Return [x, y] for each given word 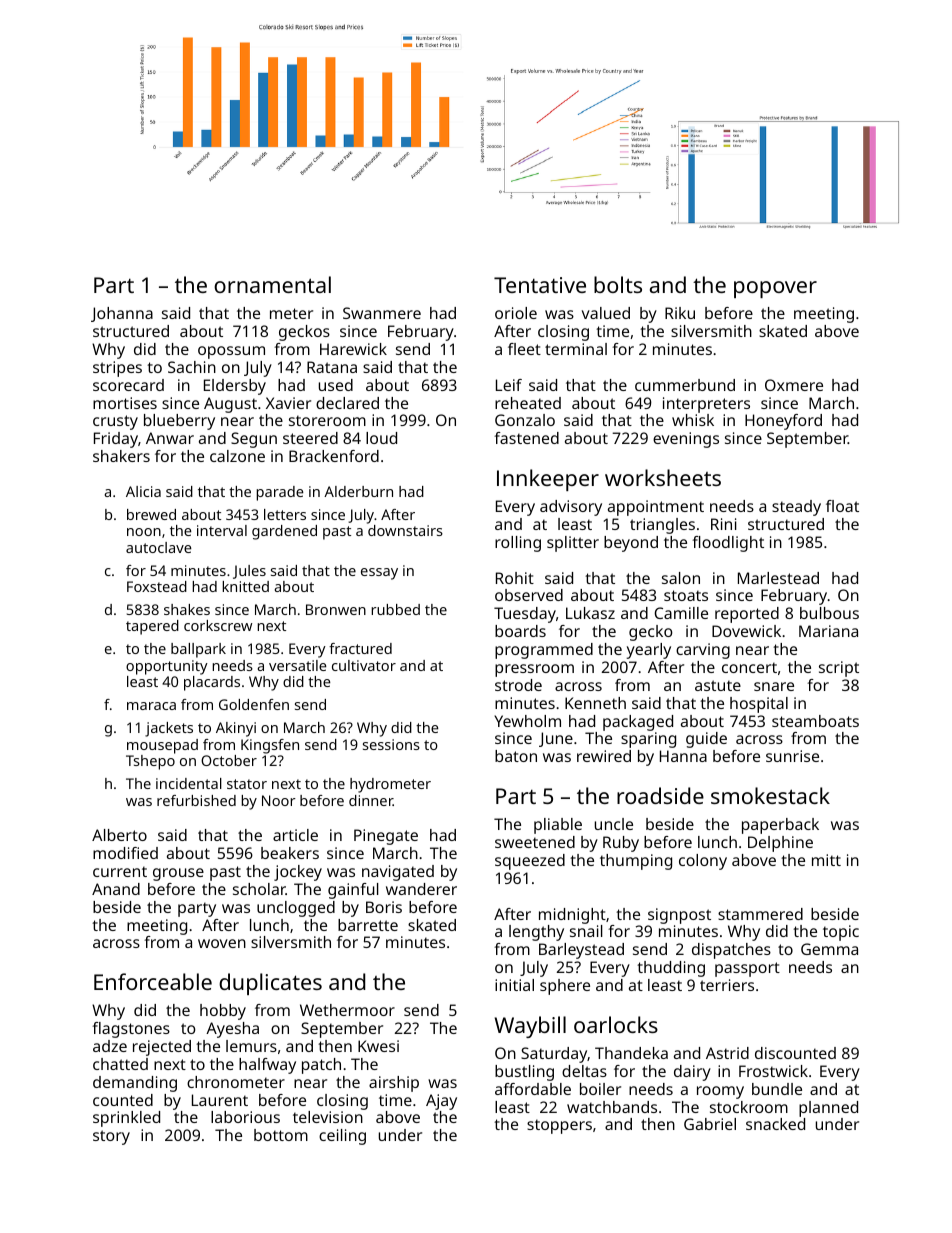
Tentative [540, 285]
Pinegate [386, 837]
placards [212, 683]
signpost [679, 916]
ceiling [342, 1137]
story [111, 1137]
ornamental [272, 284]
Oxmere [794, 385]
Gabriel [710, 1124]
